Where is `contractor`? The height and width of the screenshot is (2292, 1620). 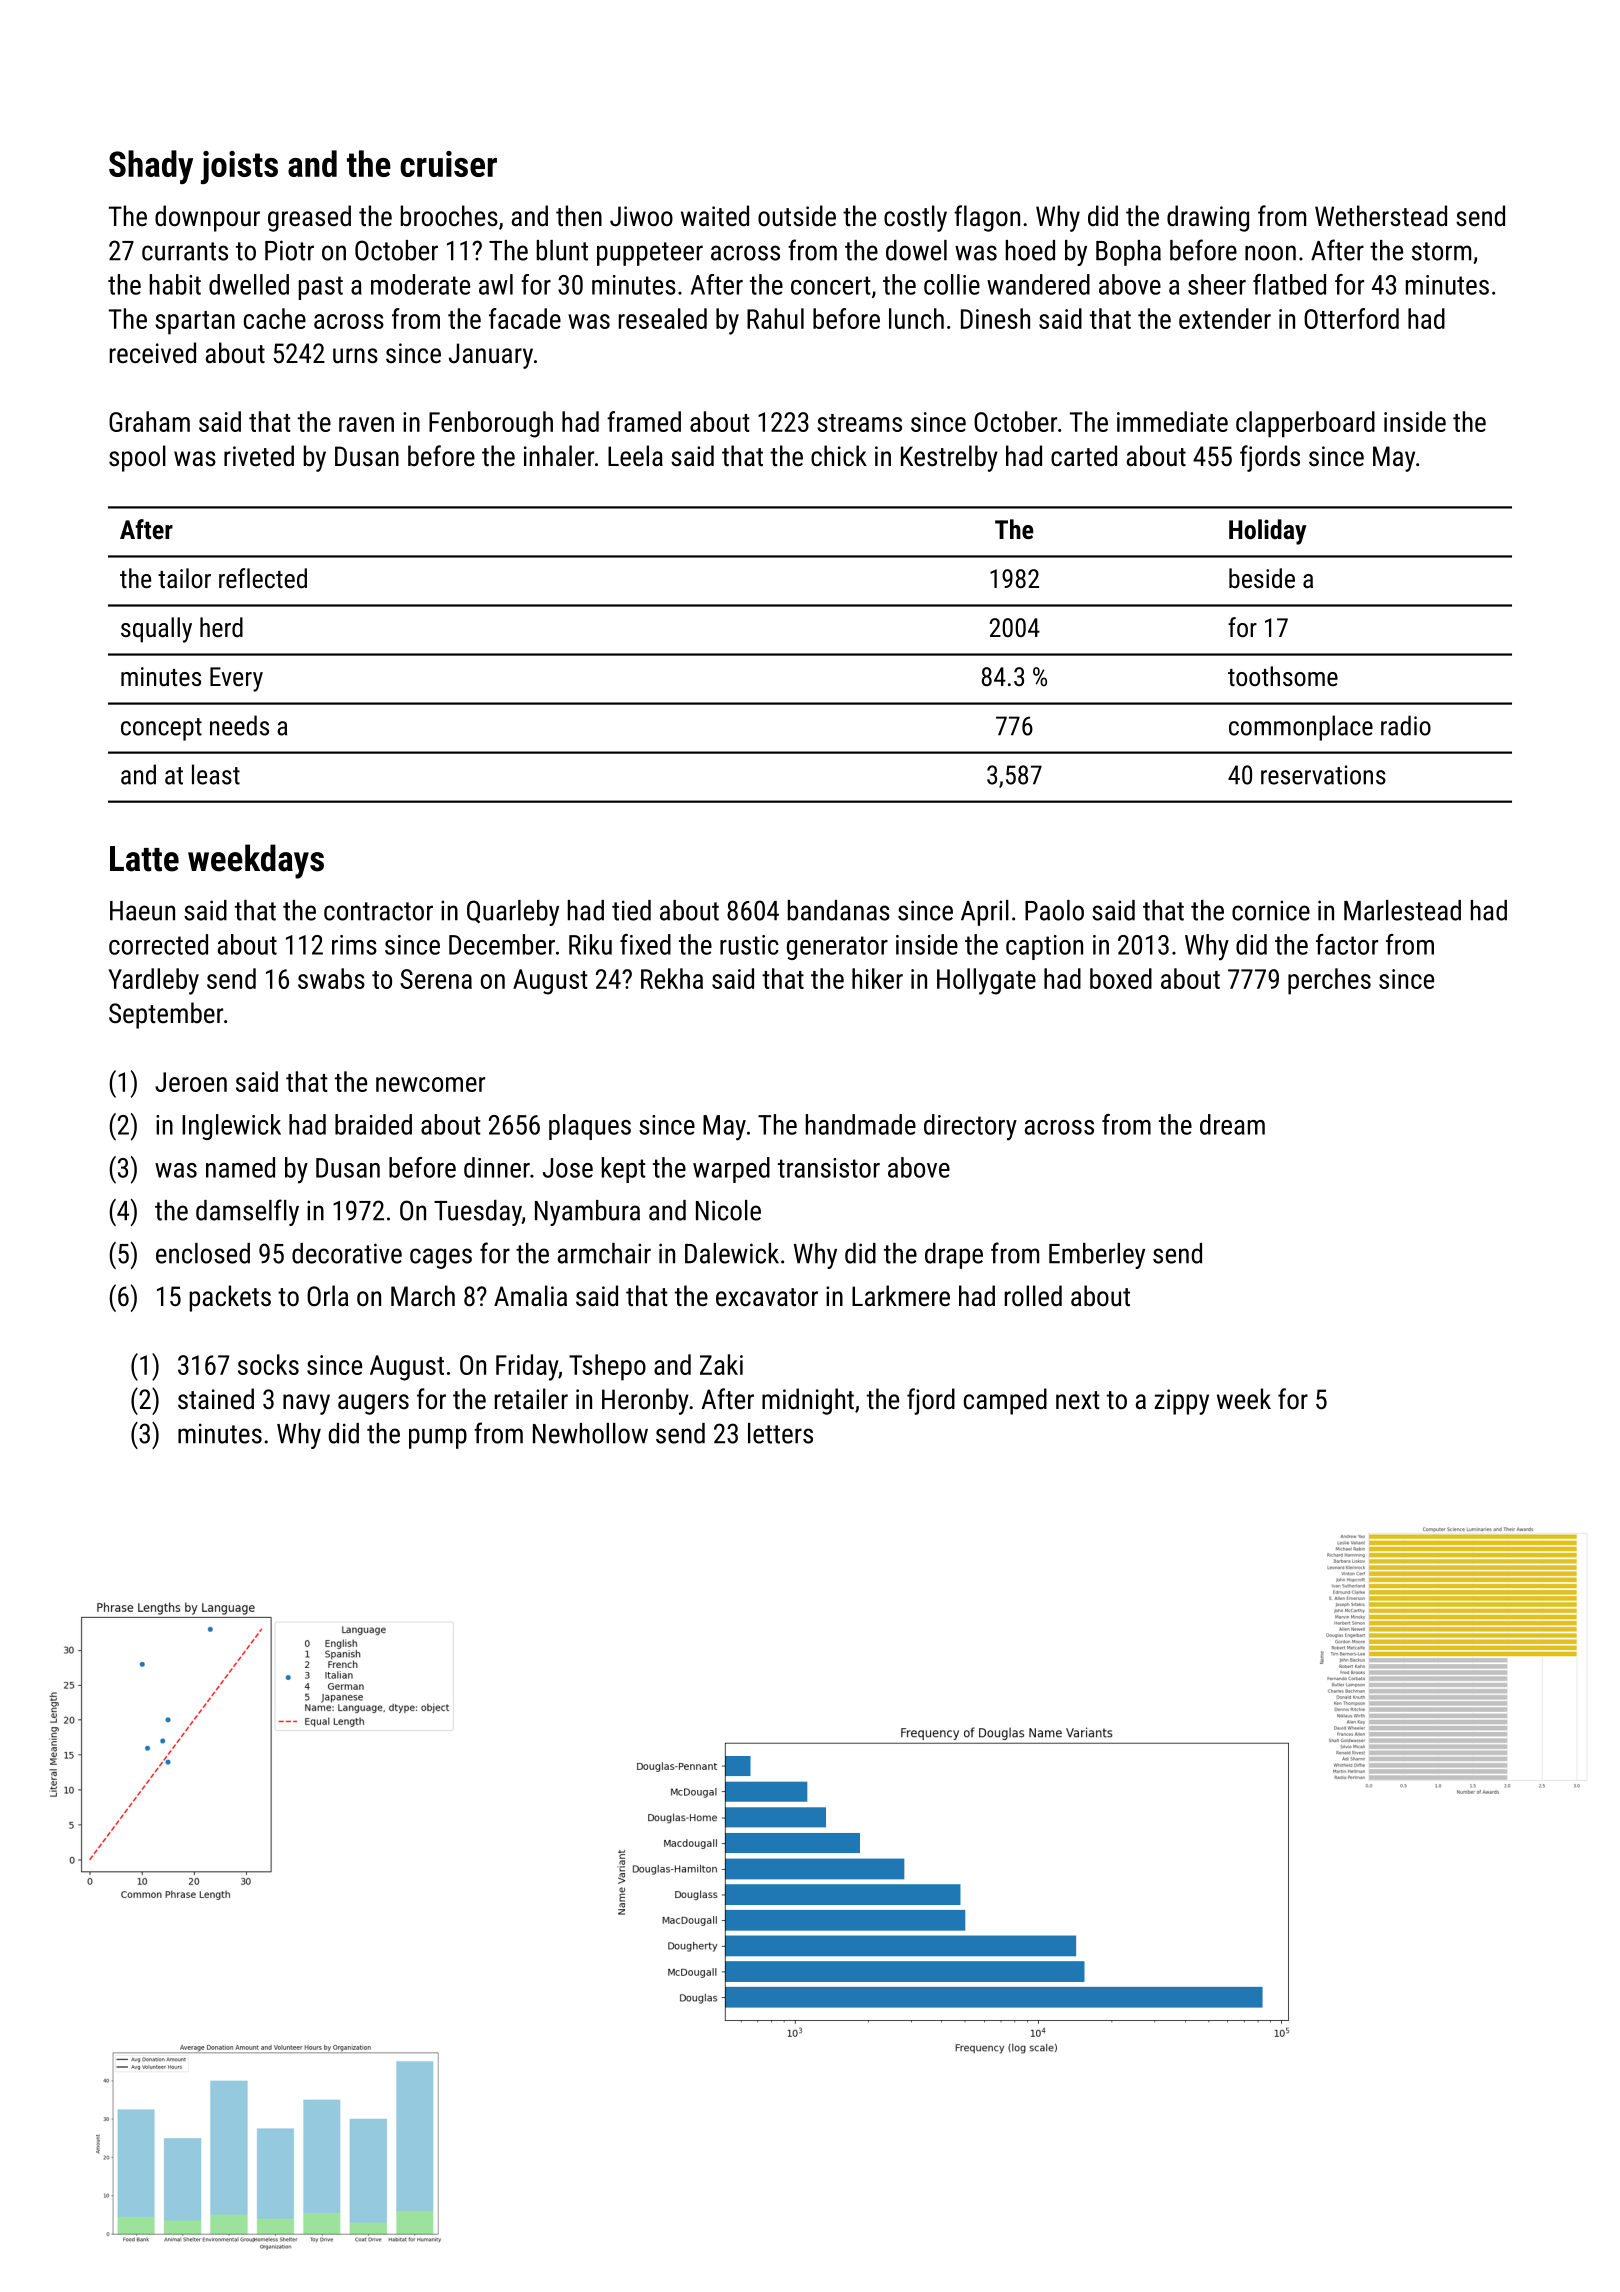 contractor is located at coordinates (378, 911).
